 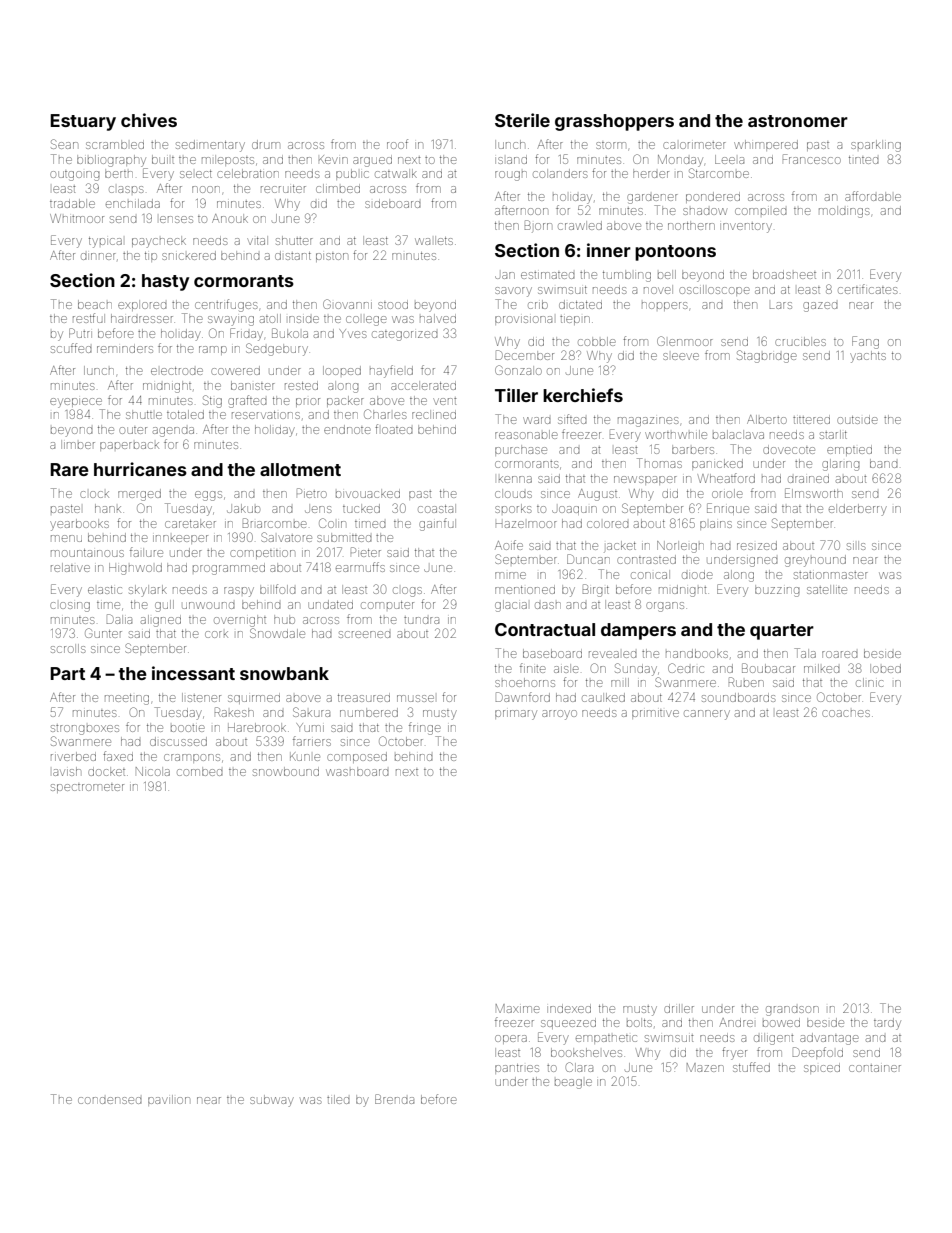 I want to click on gainful, so click(x=437, y=524).
